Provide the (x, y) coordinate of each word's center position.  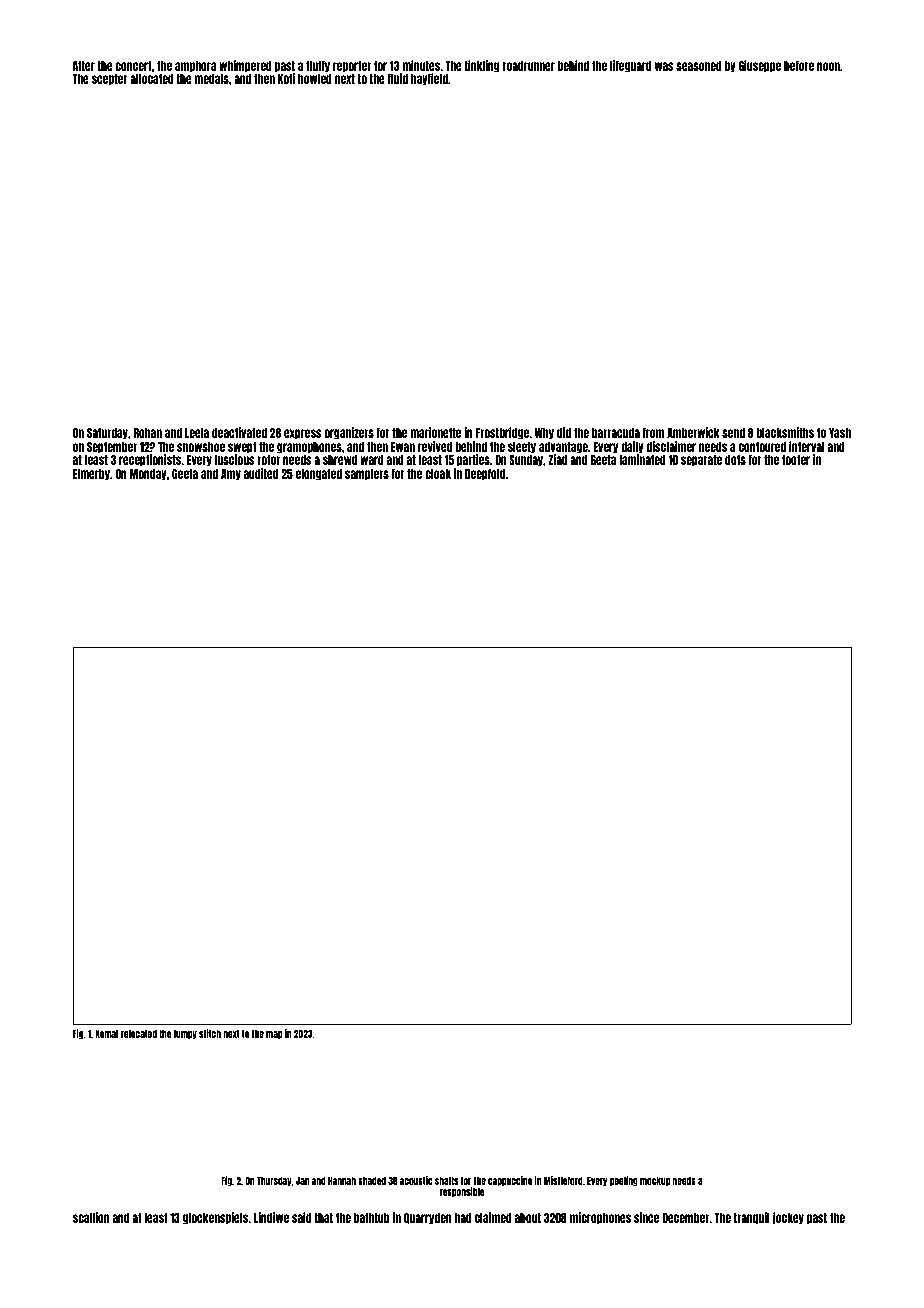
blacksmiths (785, 432)
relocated (139, 1034)
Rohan (148, 433)
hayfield (429, 79)
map (274, 1035)
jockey (788, 1218)
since (646, 1217)
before (799, 66)
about (528, 1218)
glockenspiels (215, 1218)
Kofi (286, 78)
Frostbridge (502, 433)
